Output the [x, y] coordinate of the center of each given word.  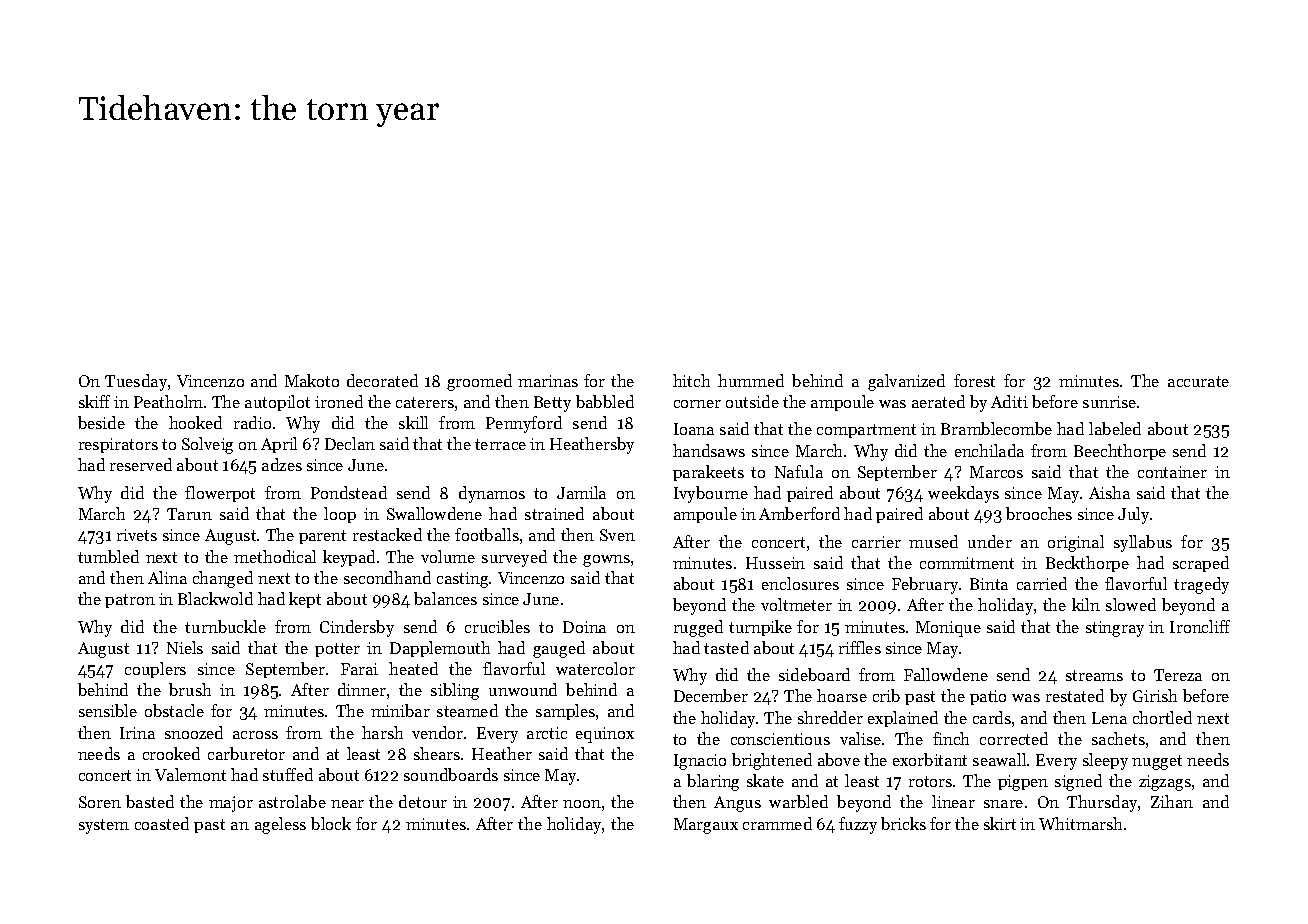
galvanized [906, 382]
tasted [726, 647]
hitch [691, 380]
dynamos [492, 494]
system [104, 826]
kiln [1086, 604]
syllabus [1143, 543]
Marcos [996, 472]
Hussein [775, 563]
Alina [167, 577]
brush [190, 689]
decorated [382, 380]
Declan [350, 443]
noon [582, 804]
